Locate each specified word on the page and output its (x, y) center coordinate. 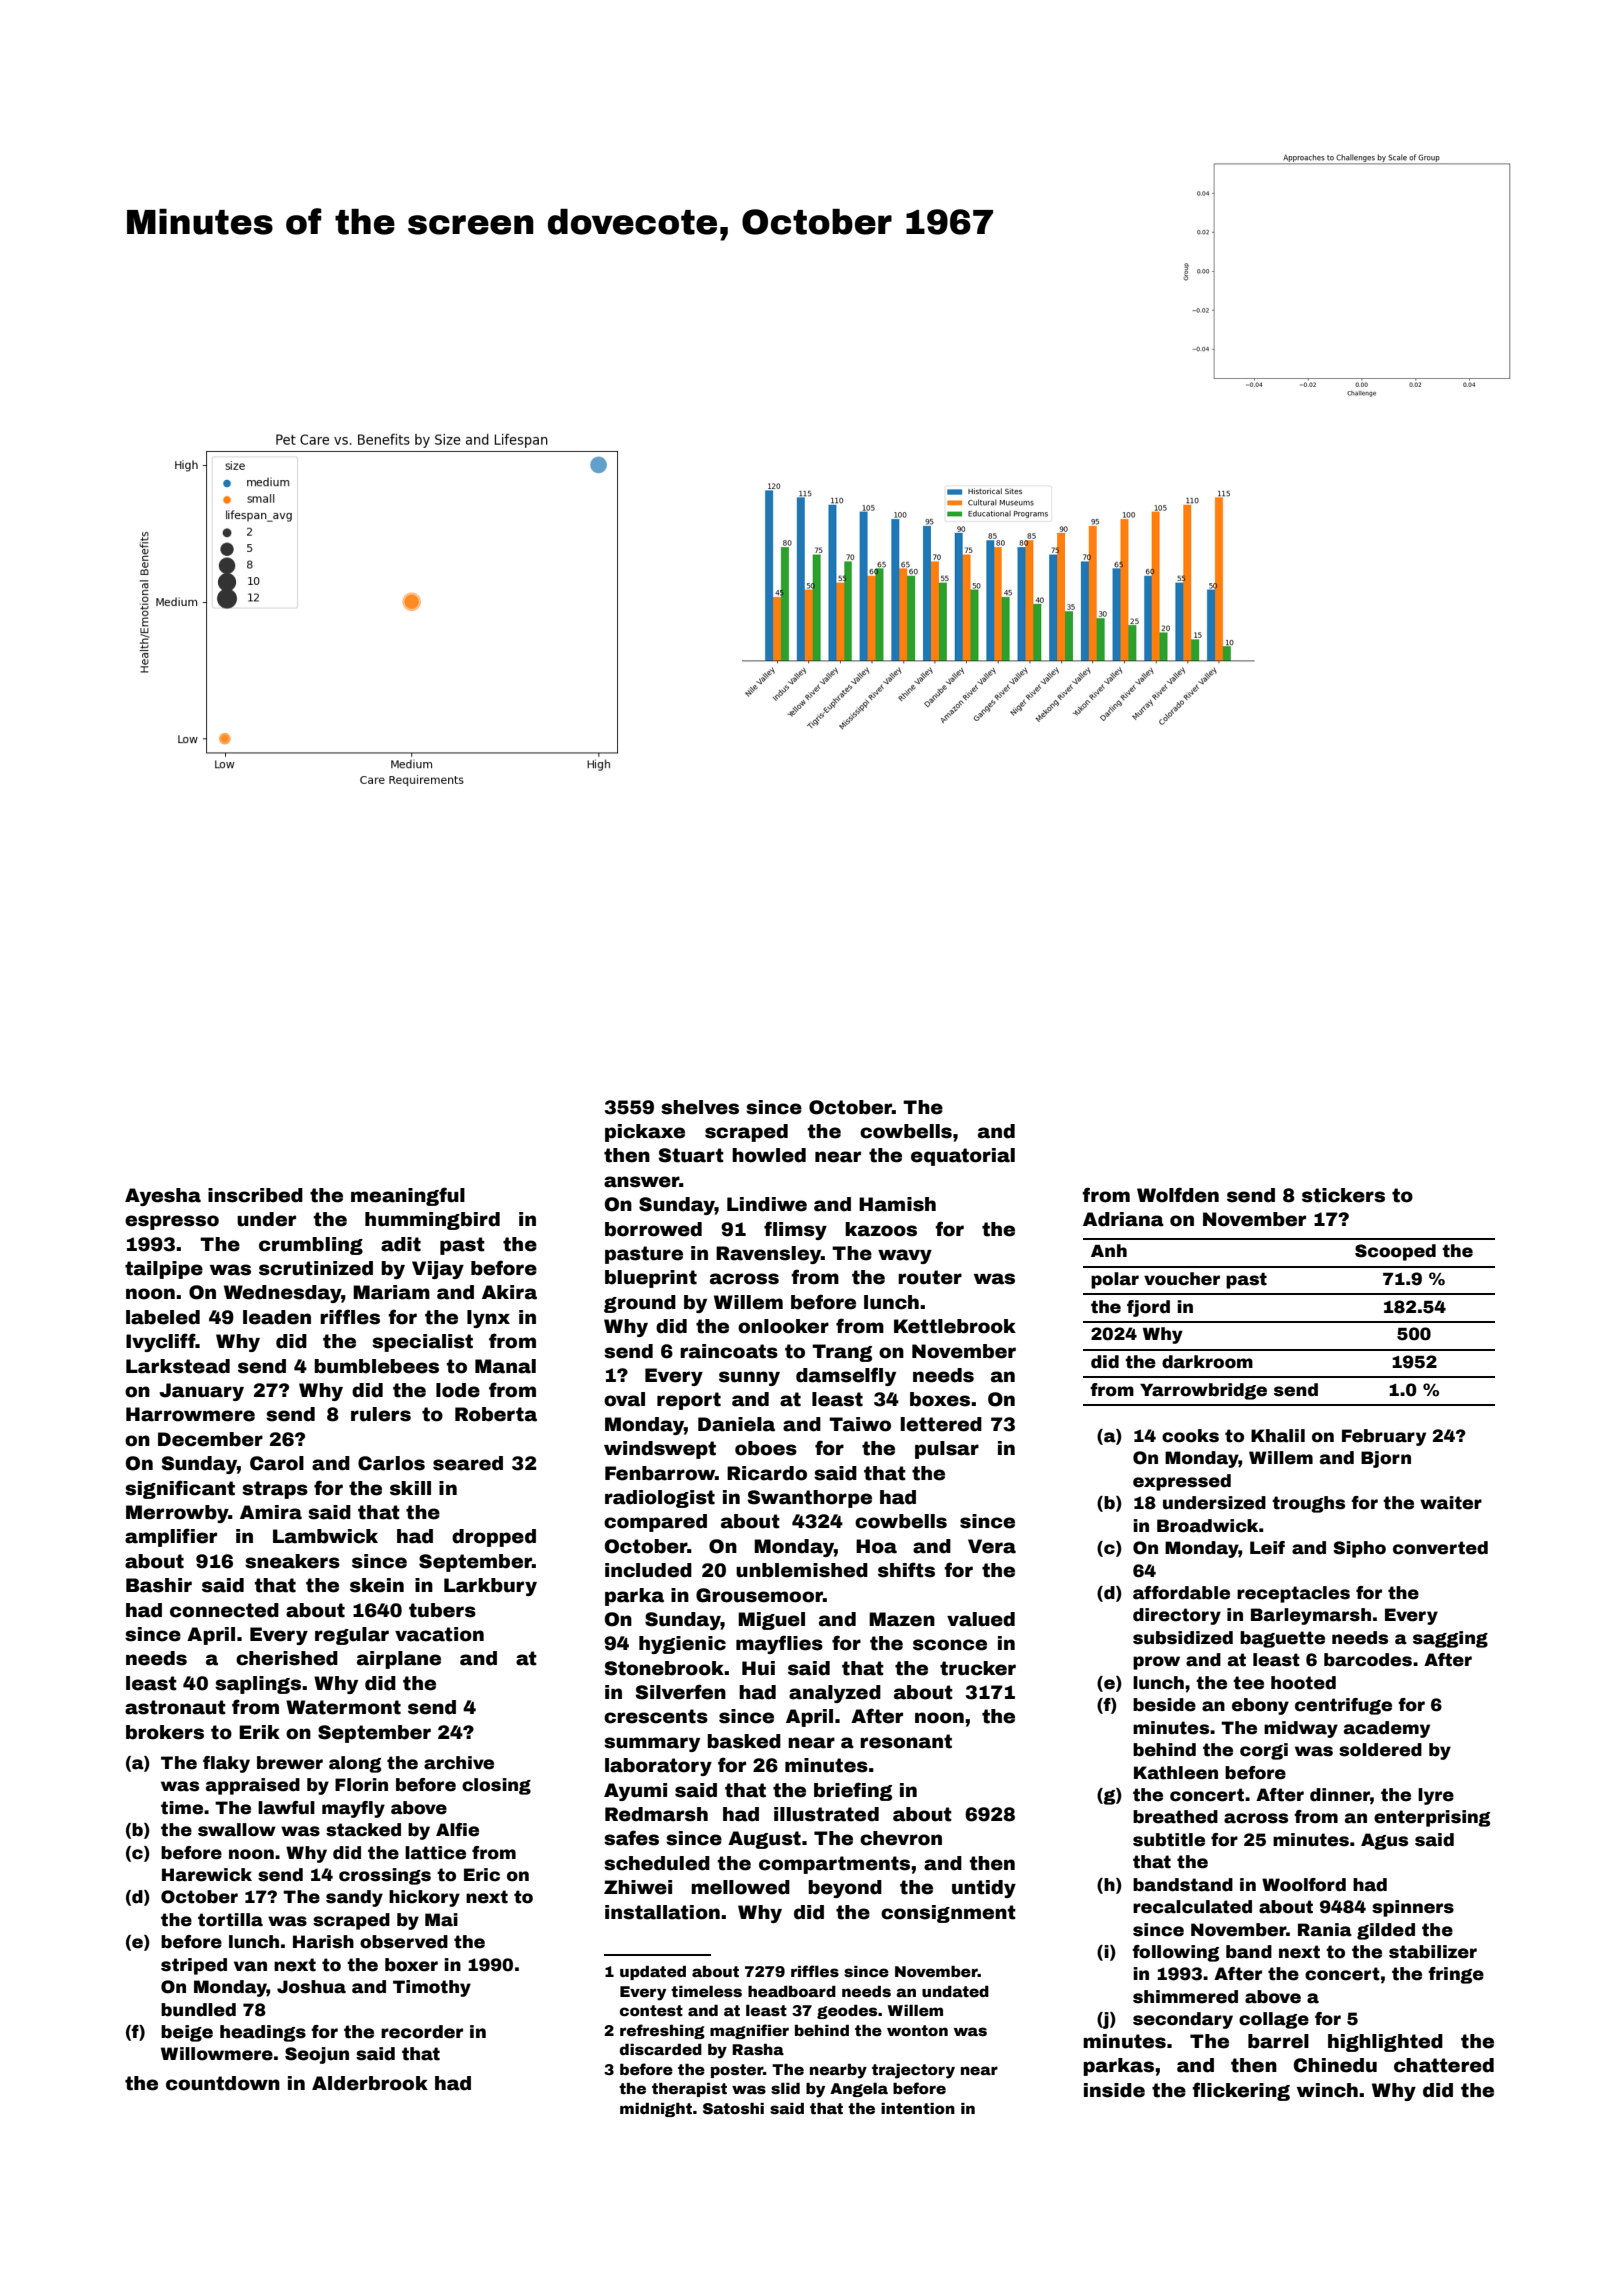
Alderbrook (370, 2083)
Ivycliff (160, 1342)
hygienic (682, 1645)
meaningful (408, 1196)
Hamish (897, 1204)
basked (744, 1741)
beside (1164, 1705)
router (930, 1277)
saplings (258, 1685)
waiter (1451, 1503)
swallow (237, 1830)
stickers (1343, 1195)
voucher (1182, 1279)
